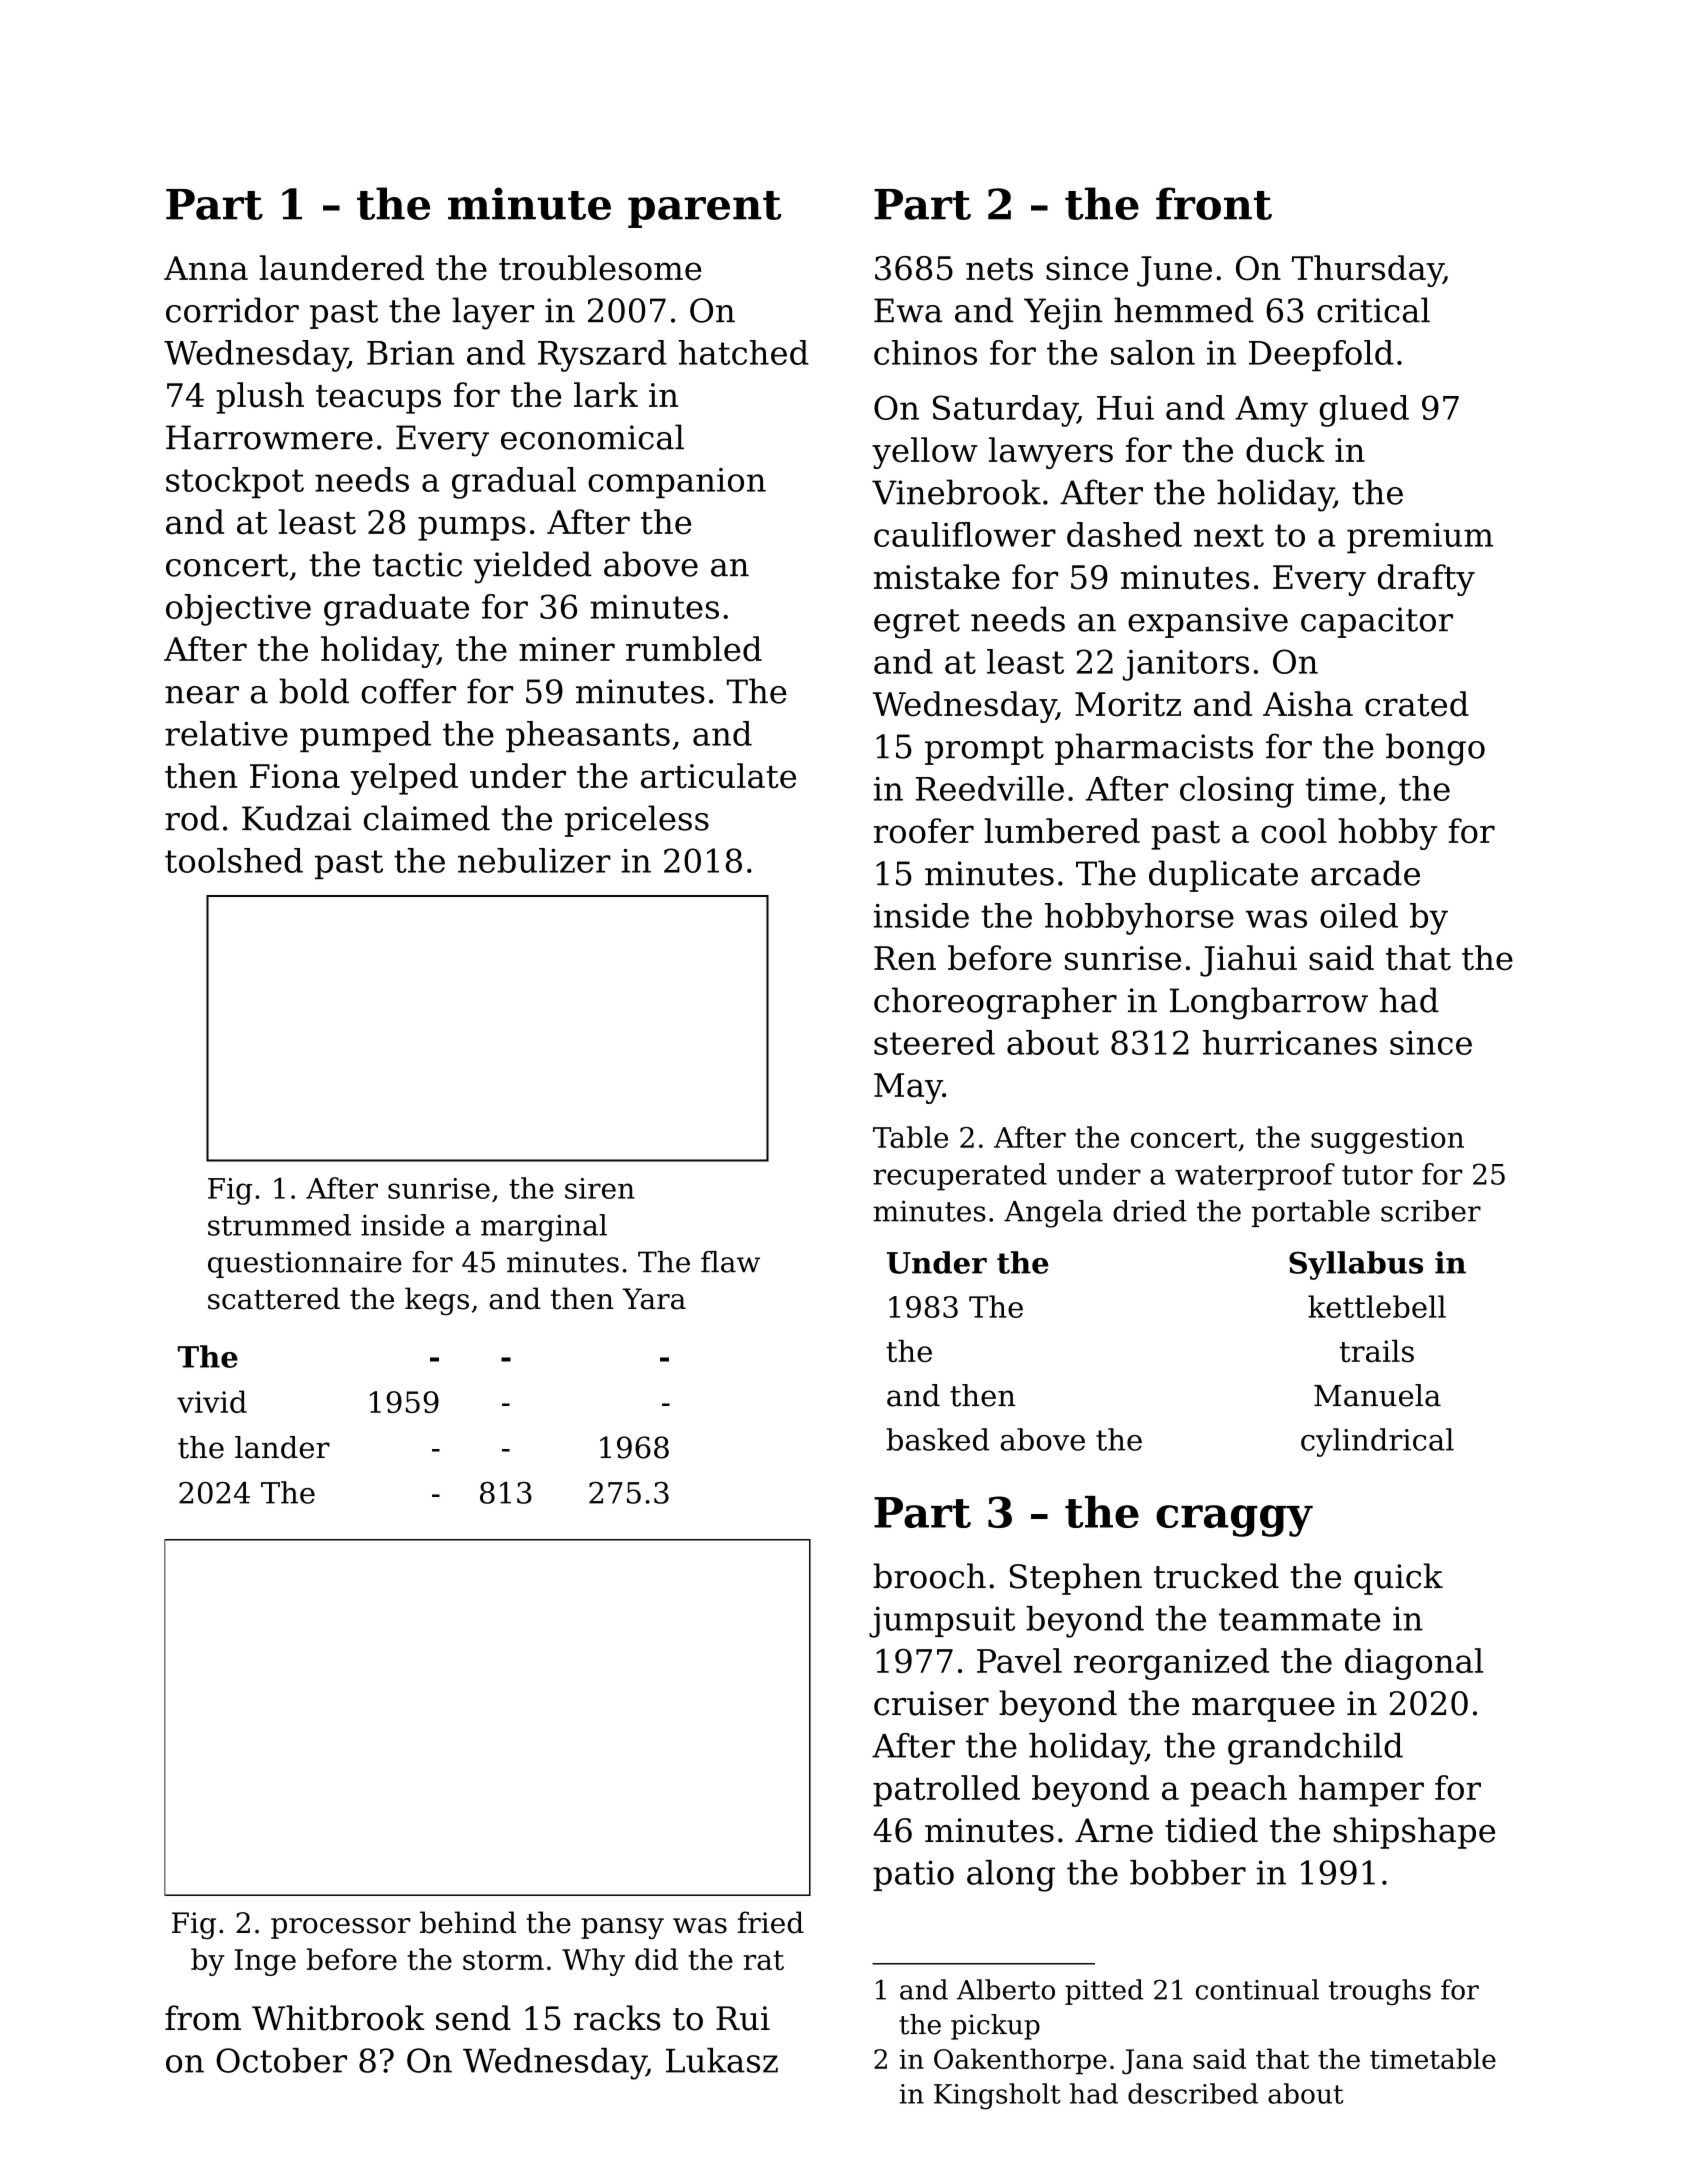 Image resolution: width=1683 pixels, height=2178 pixels. I want to click on scriber, so click(1431, 1211).
